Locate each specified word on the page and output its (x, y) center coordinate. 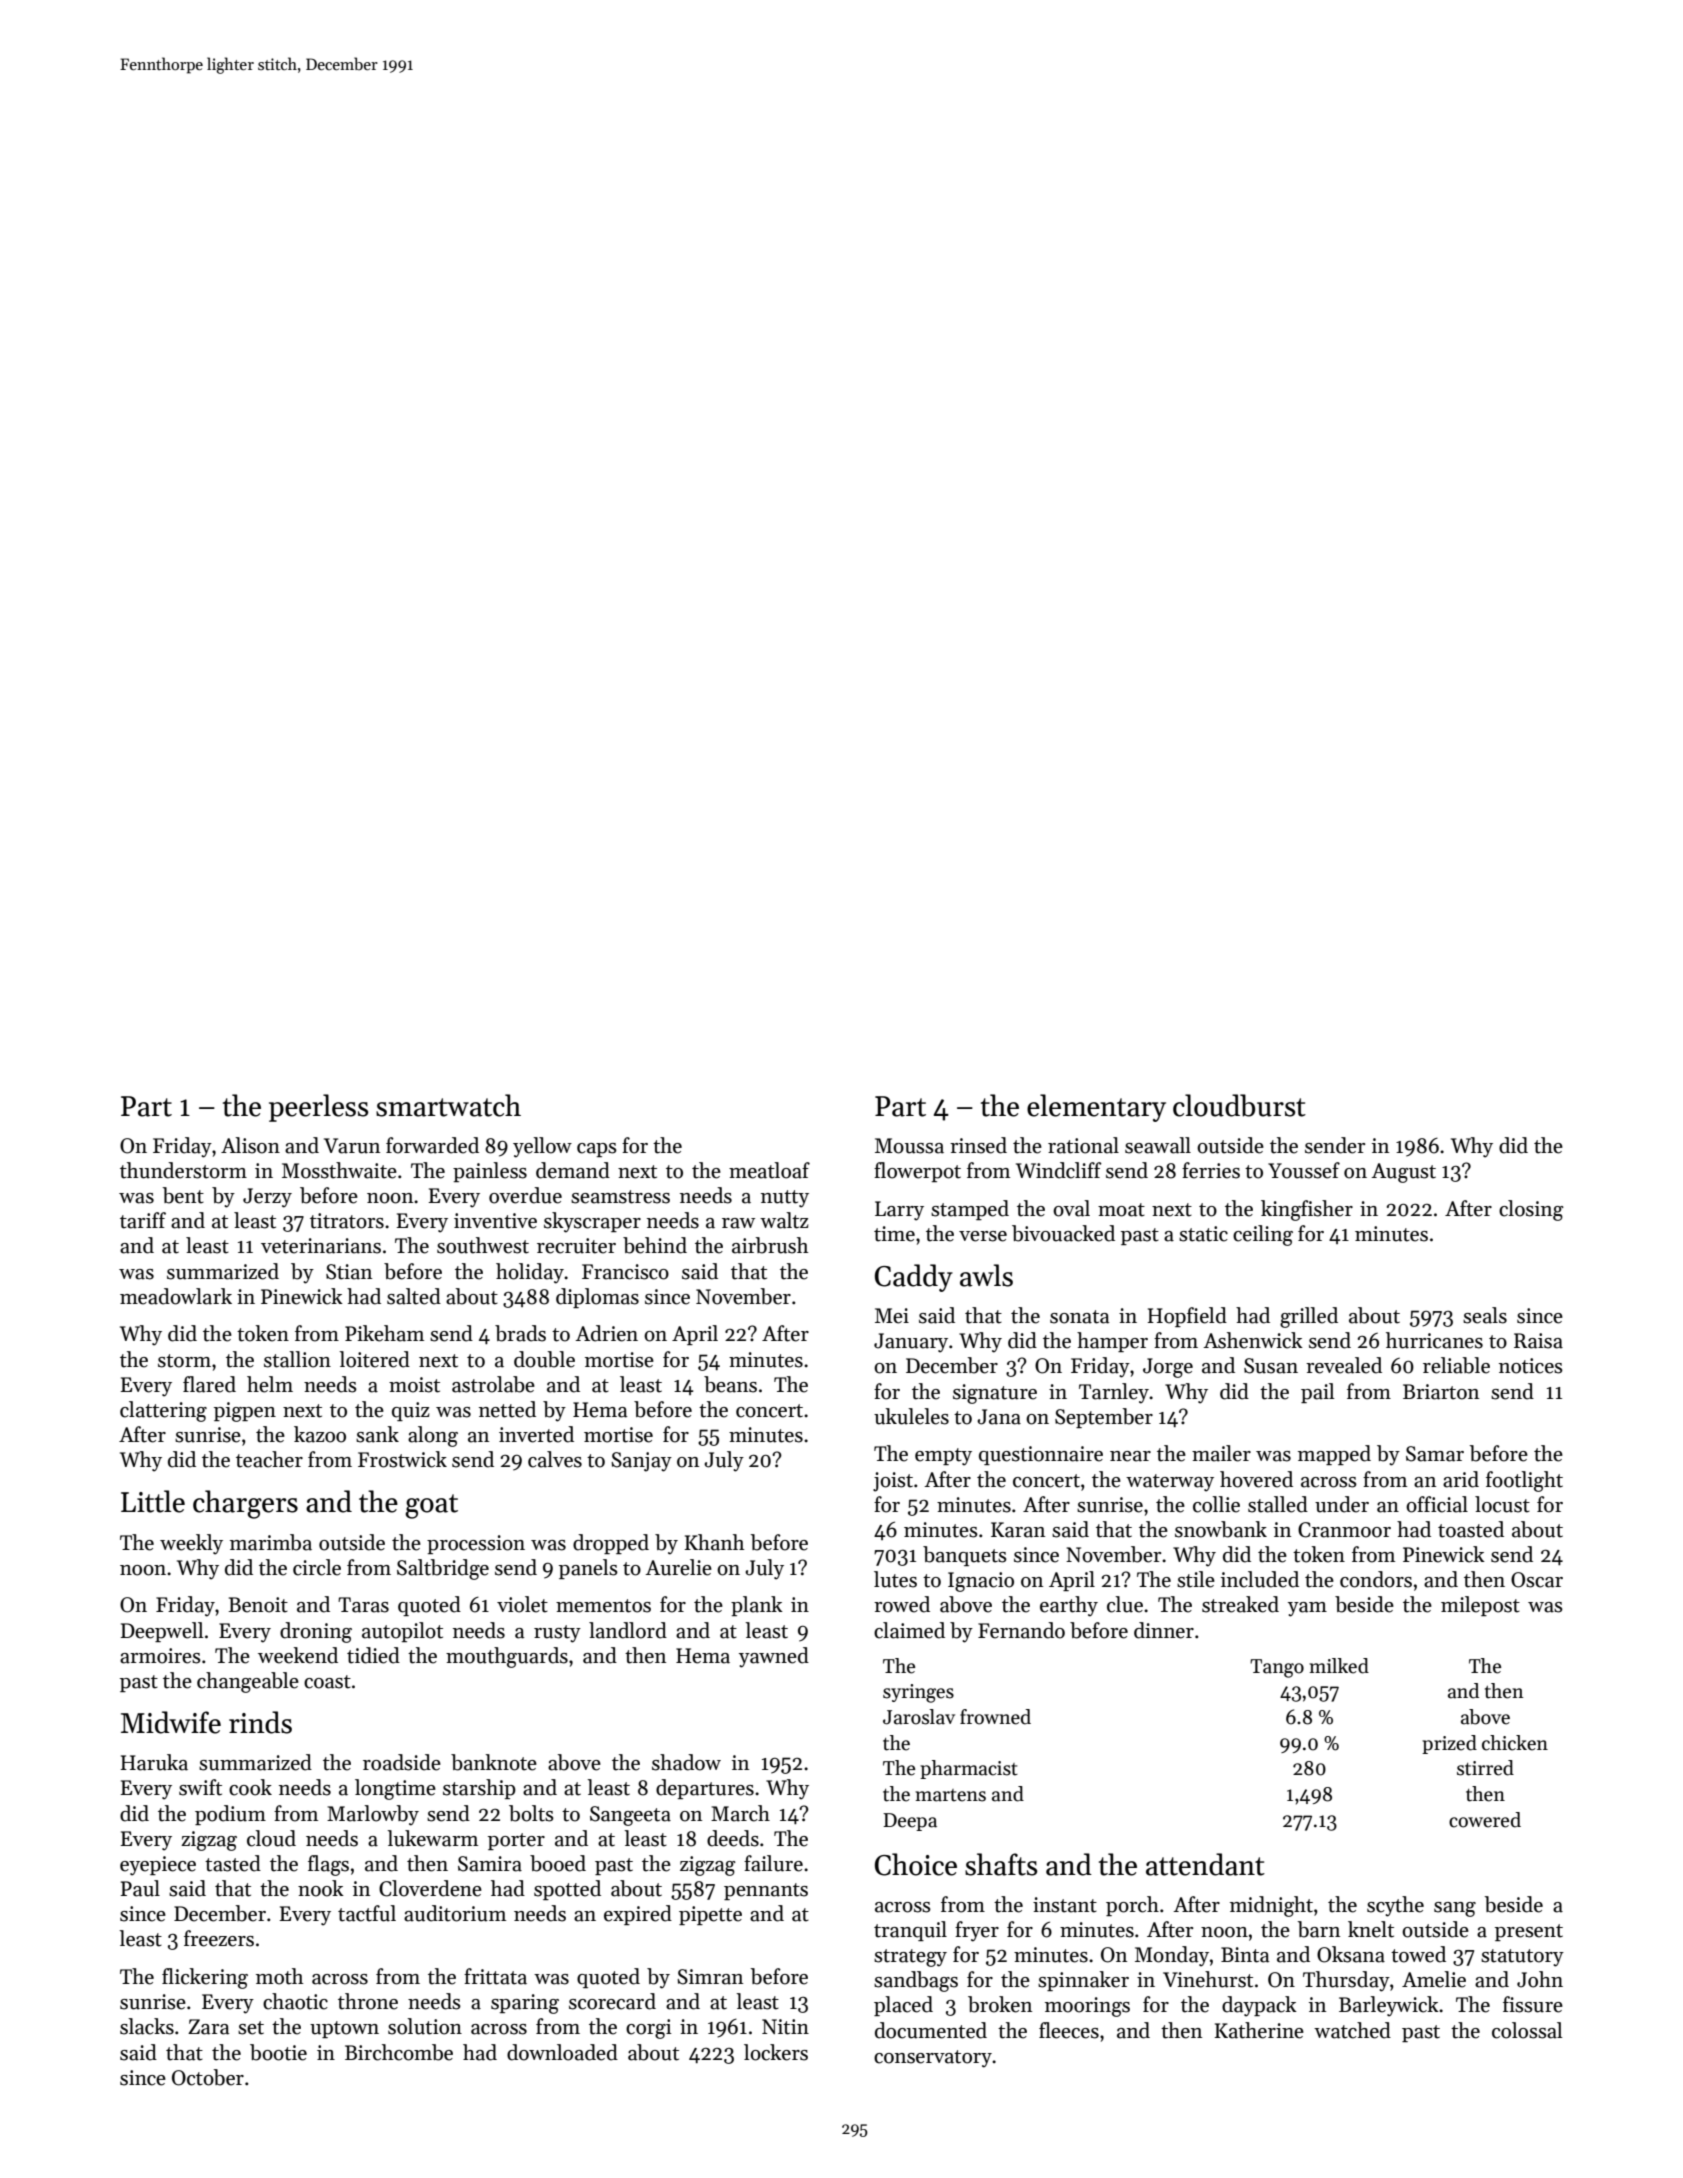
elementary (1096, 1108)
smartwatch (448, 1105)
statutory (1522, 1958)
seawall (1158, 1145)
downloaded (562, 2052)
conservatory (933, 2059)
